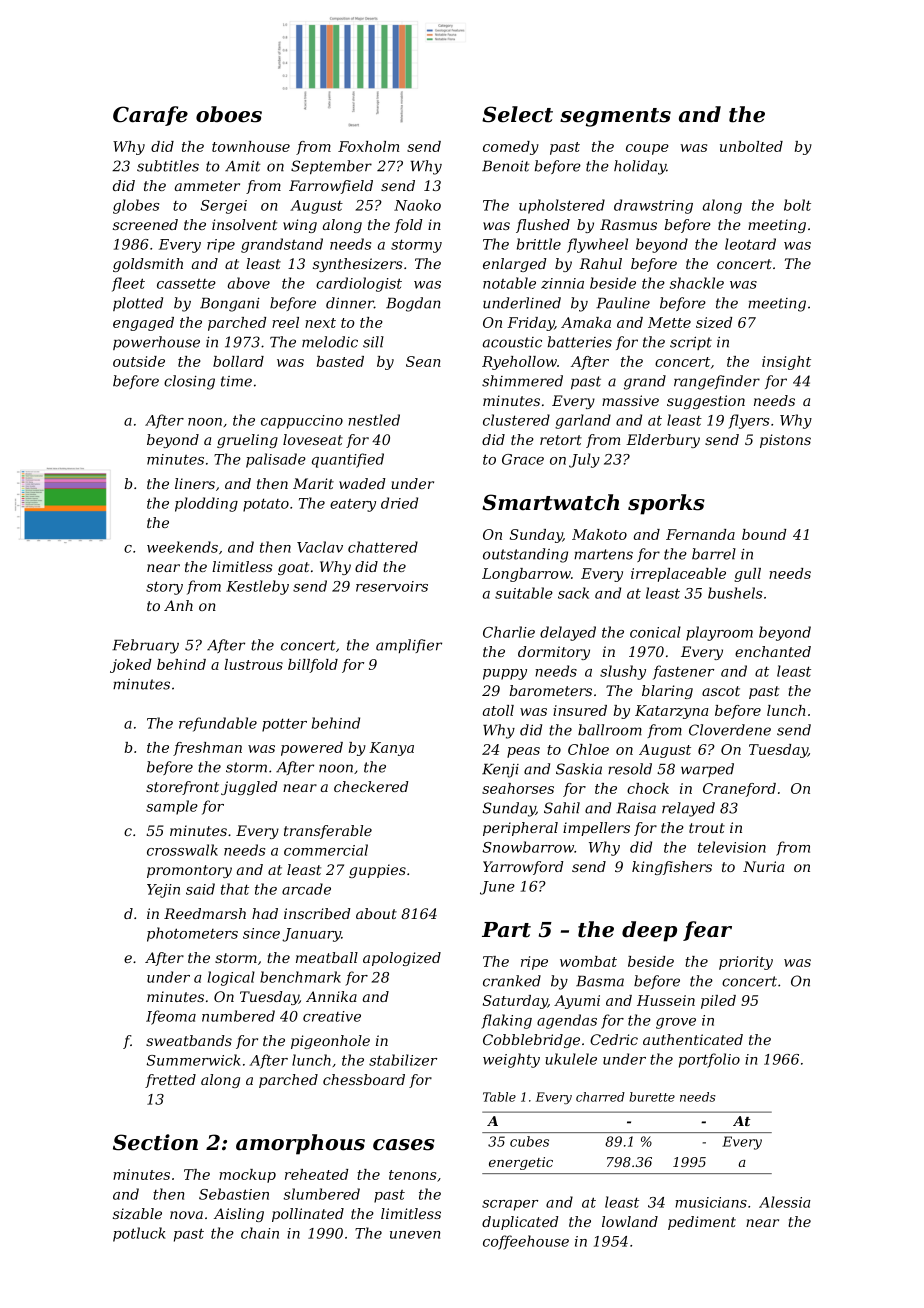 The width and height of the screenshot is (924, 1308). Describe the element at coordinates (391, 749) in the screenshot. I see `Kanya` at that location.
